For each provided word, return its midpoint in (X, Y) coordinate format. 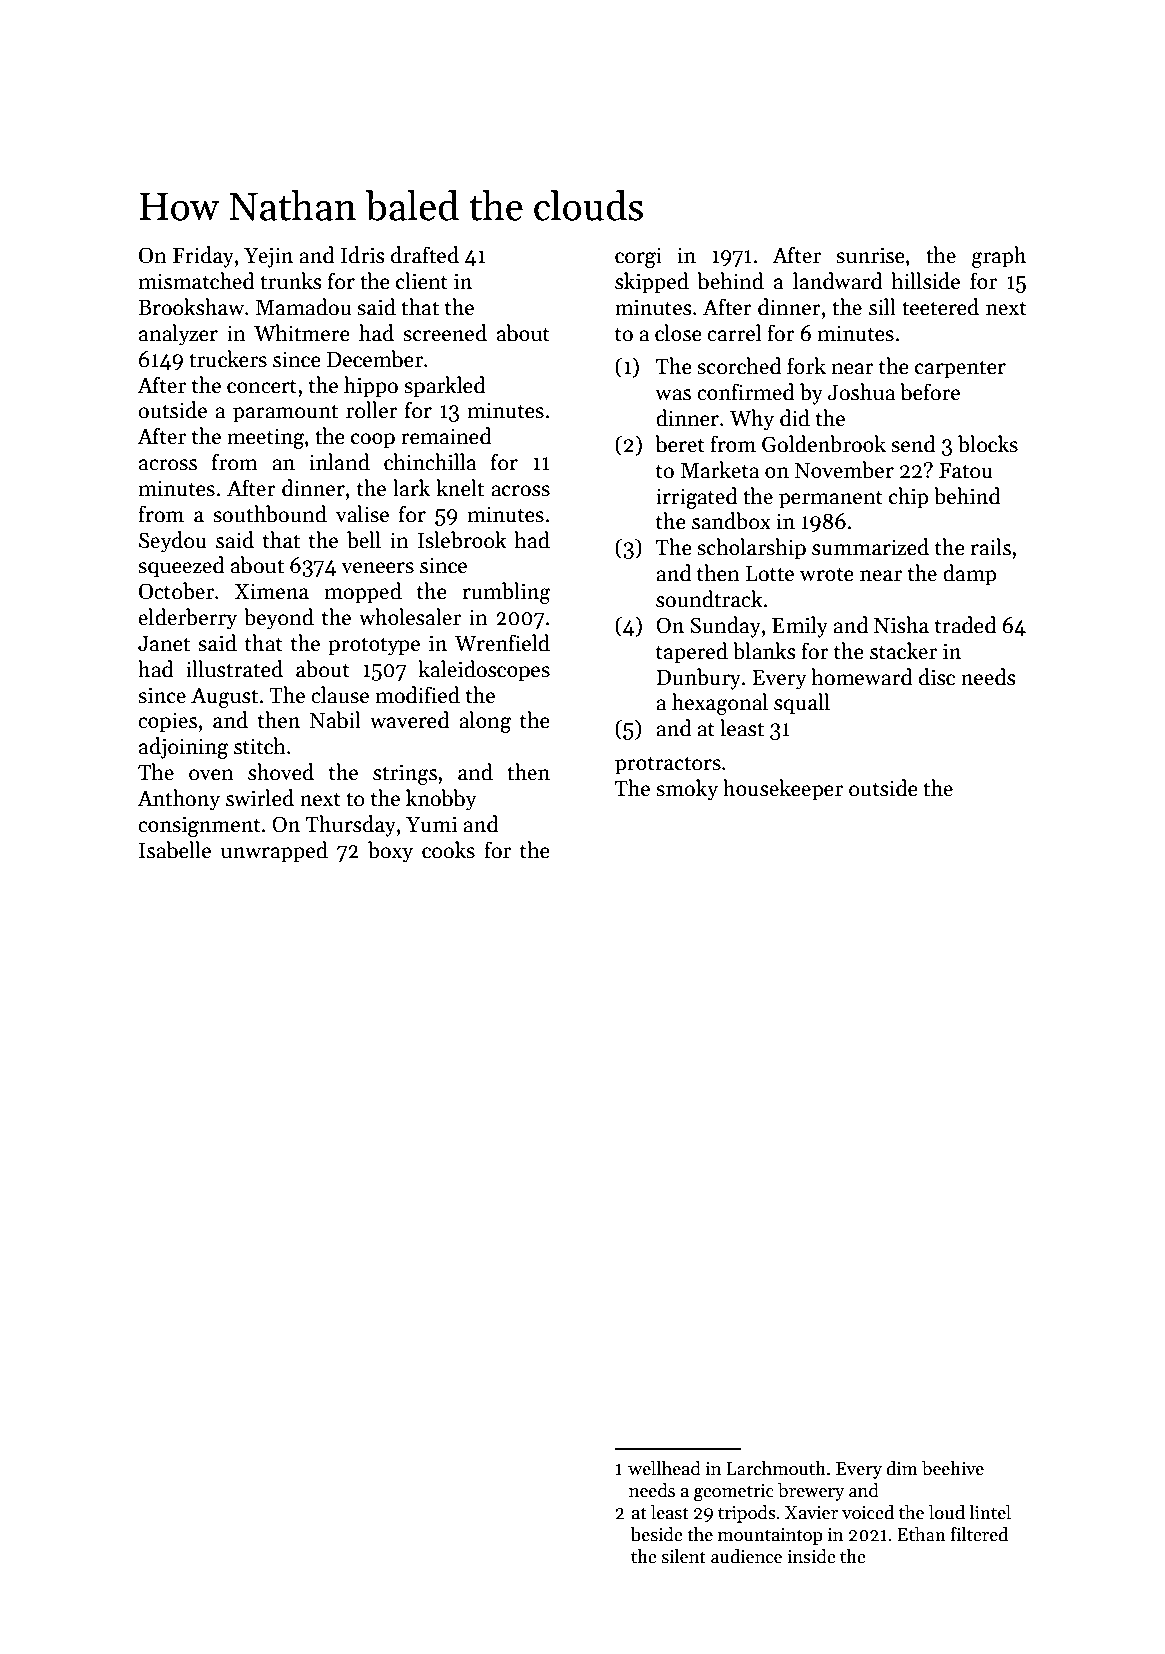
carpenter (960, 369)
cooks (448, 850)
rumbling (507, 593)
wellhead (664, 1468)
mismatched (197, 281)
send (913, 444)
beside (657, 1534)
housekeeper (783, 790)
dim (902, 1468)
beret (680, 444)
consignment (199, 826)
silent (684, 1556)
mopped (363, 593)
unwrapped (274, 852)
